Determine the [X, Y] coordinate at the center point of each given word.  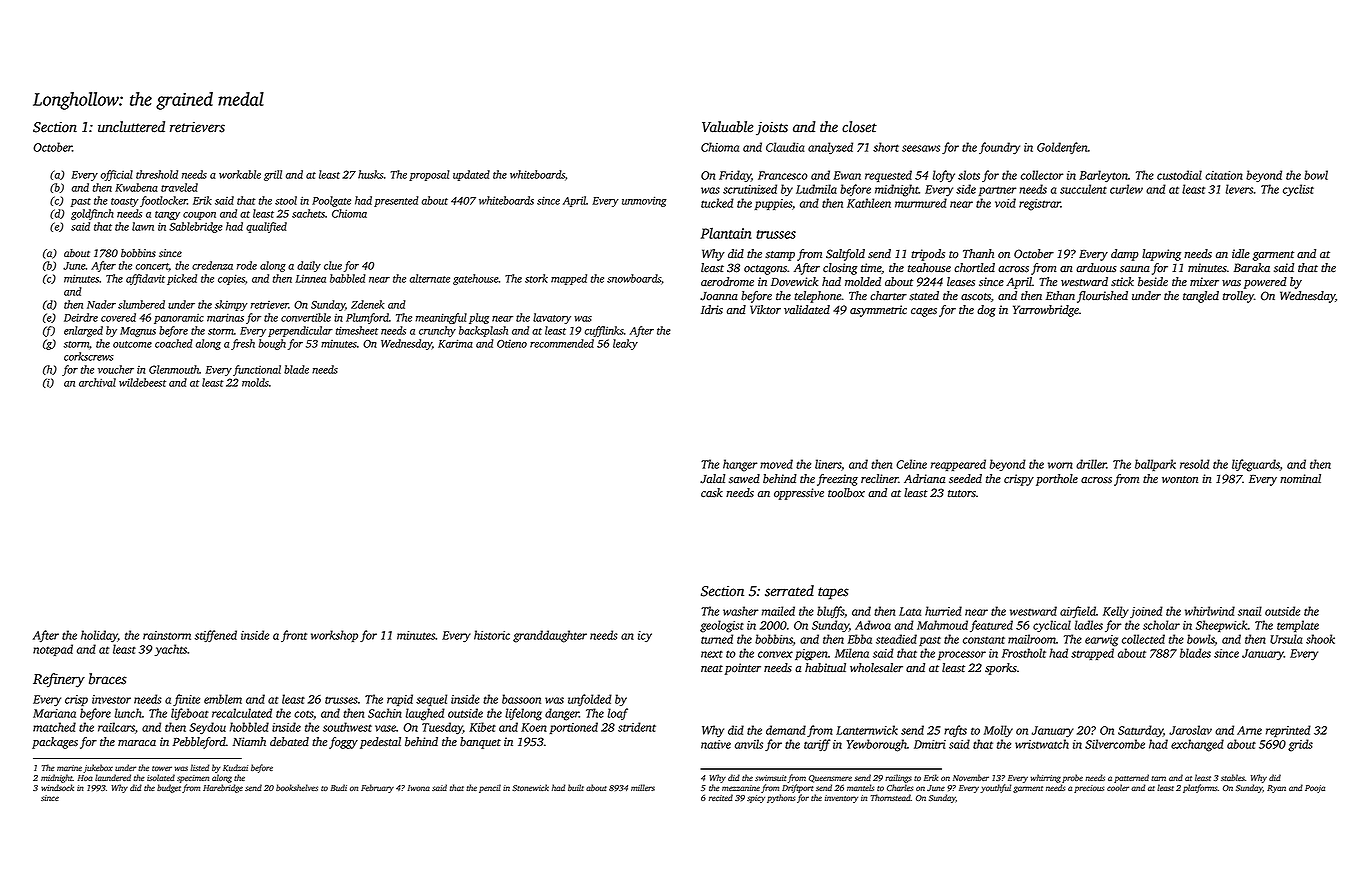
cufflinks [604, 331]
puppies [773, 204]
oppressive [799, 494]
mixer [1204, 282]
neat [712, 669]
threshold [157, 174]
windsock [57, 787]
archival [97, 382]
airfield [1078, 612]
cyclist [1298, 190]
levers [1239, 189]
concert [152, 267]
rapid [400, 700]
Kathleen [869, 203]
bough [272, 344]
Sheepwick [1221, 626]
